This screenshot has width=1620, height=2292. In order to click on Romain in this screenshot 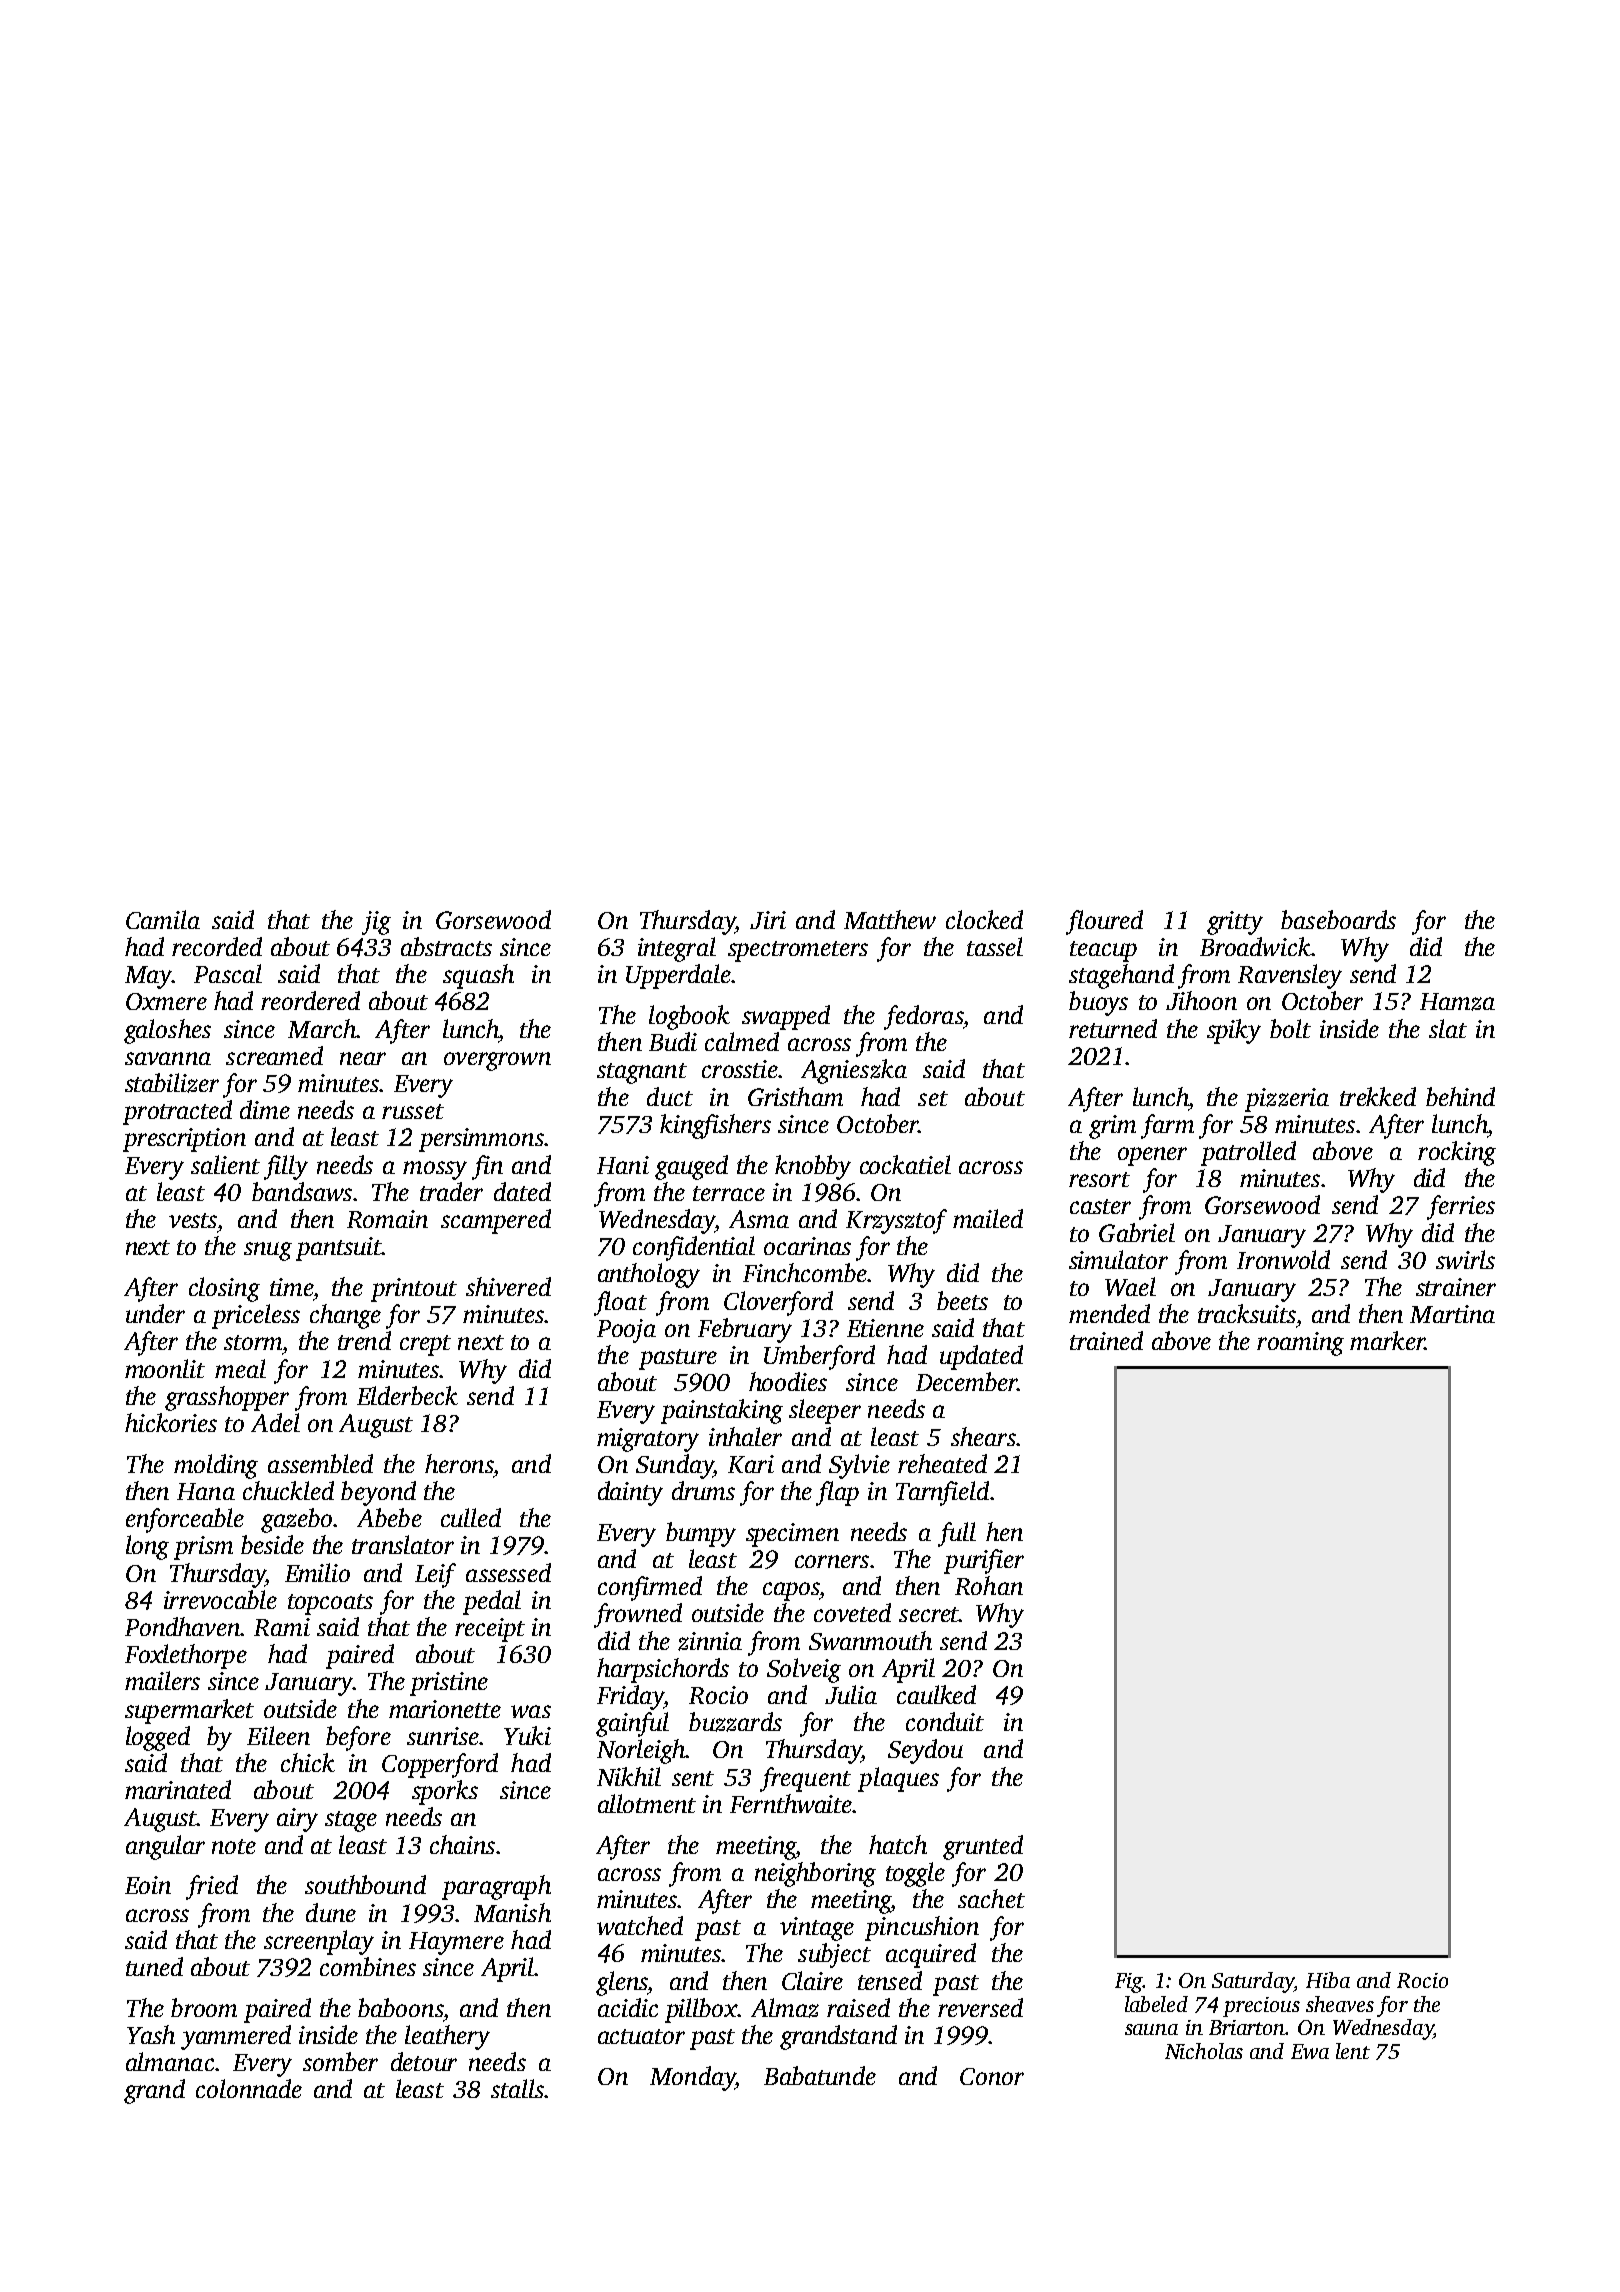, I will do `click(387, 1219)`.
